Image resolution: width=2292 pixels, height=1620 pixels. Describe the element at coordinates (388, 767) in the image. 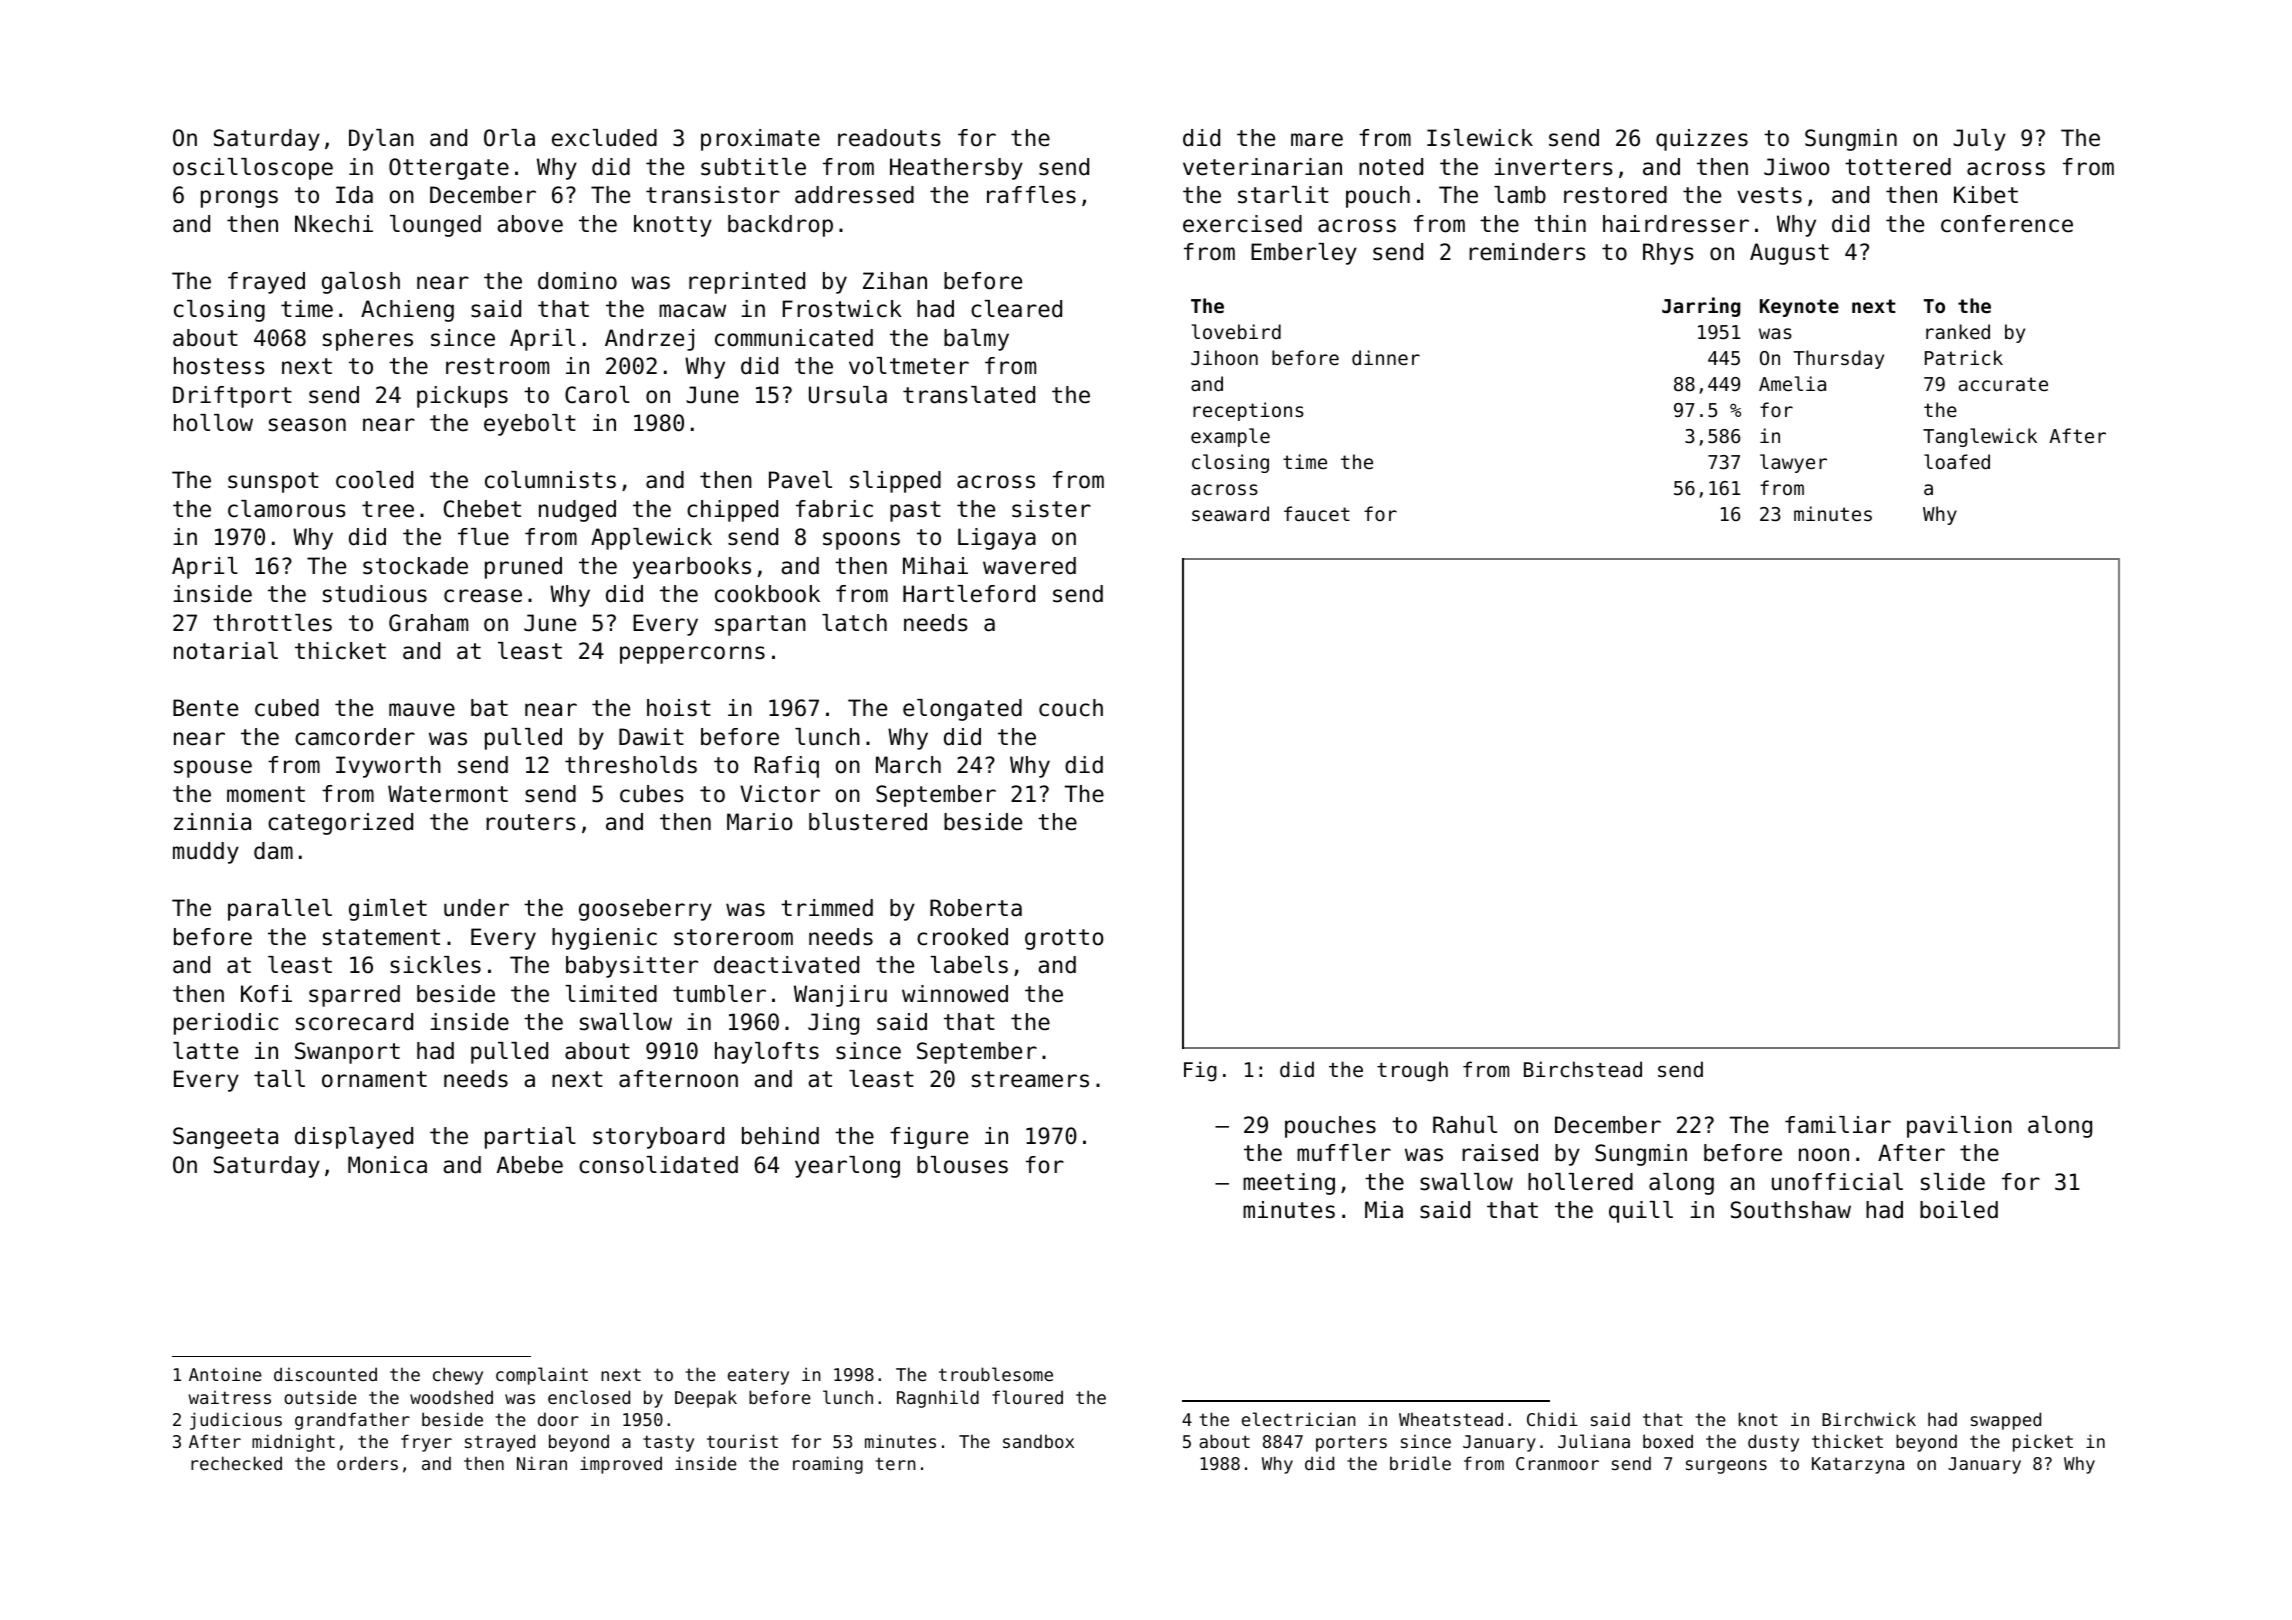

I see `Ivyworth` at that location.
